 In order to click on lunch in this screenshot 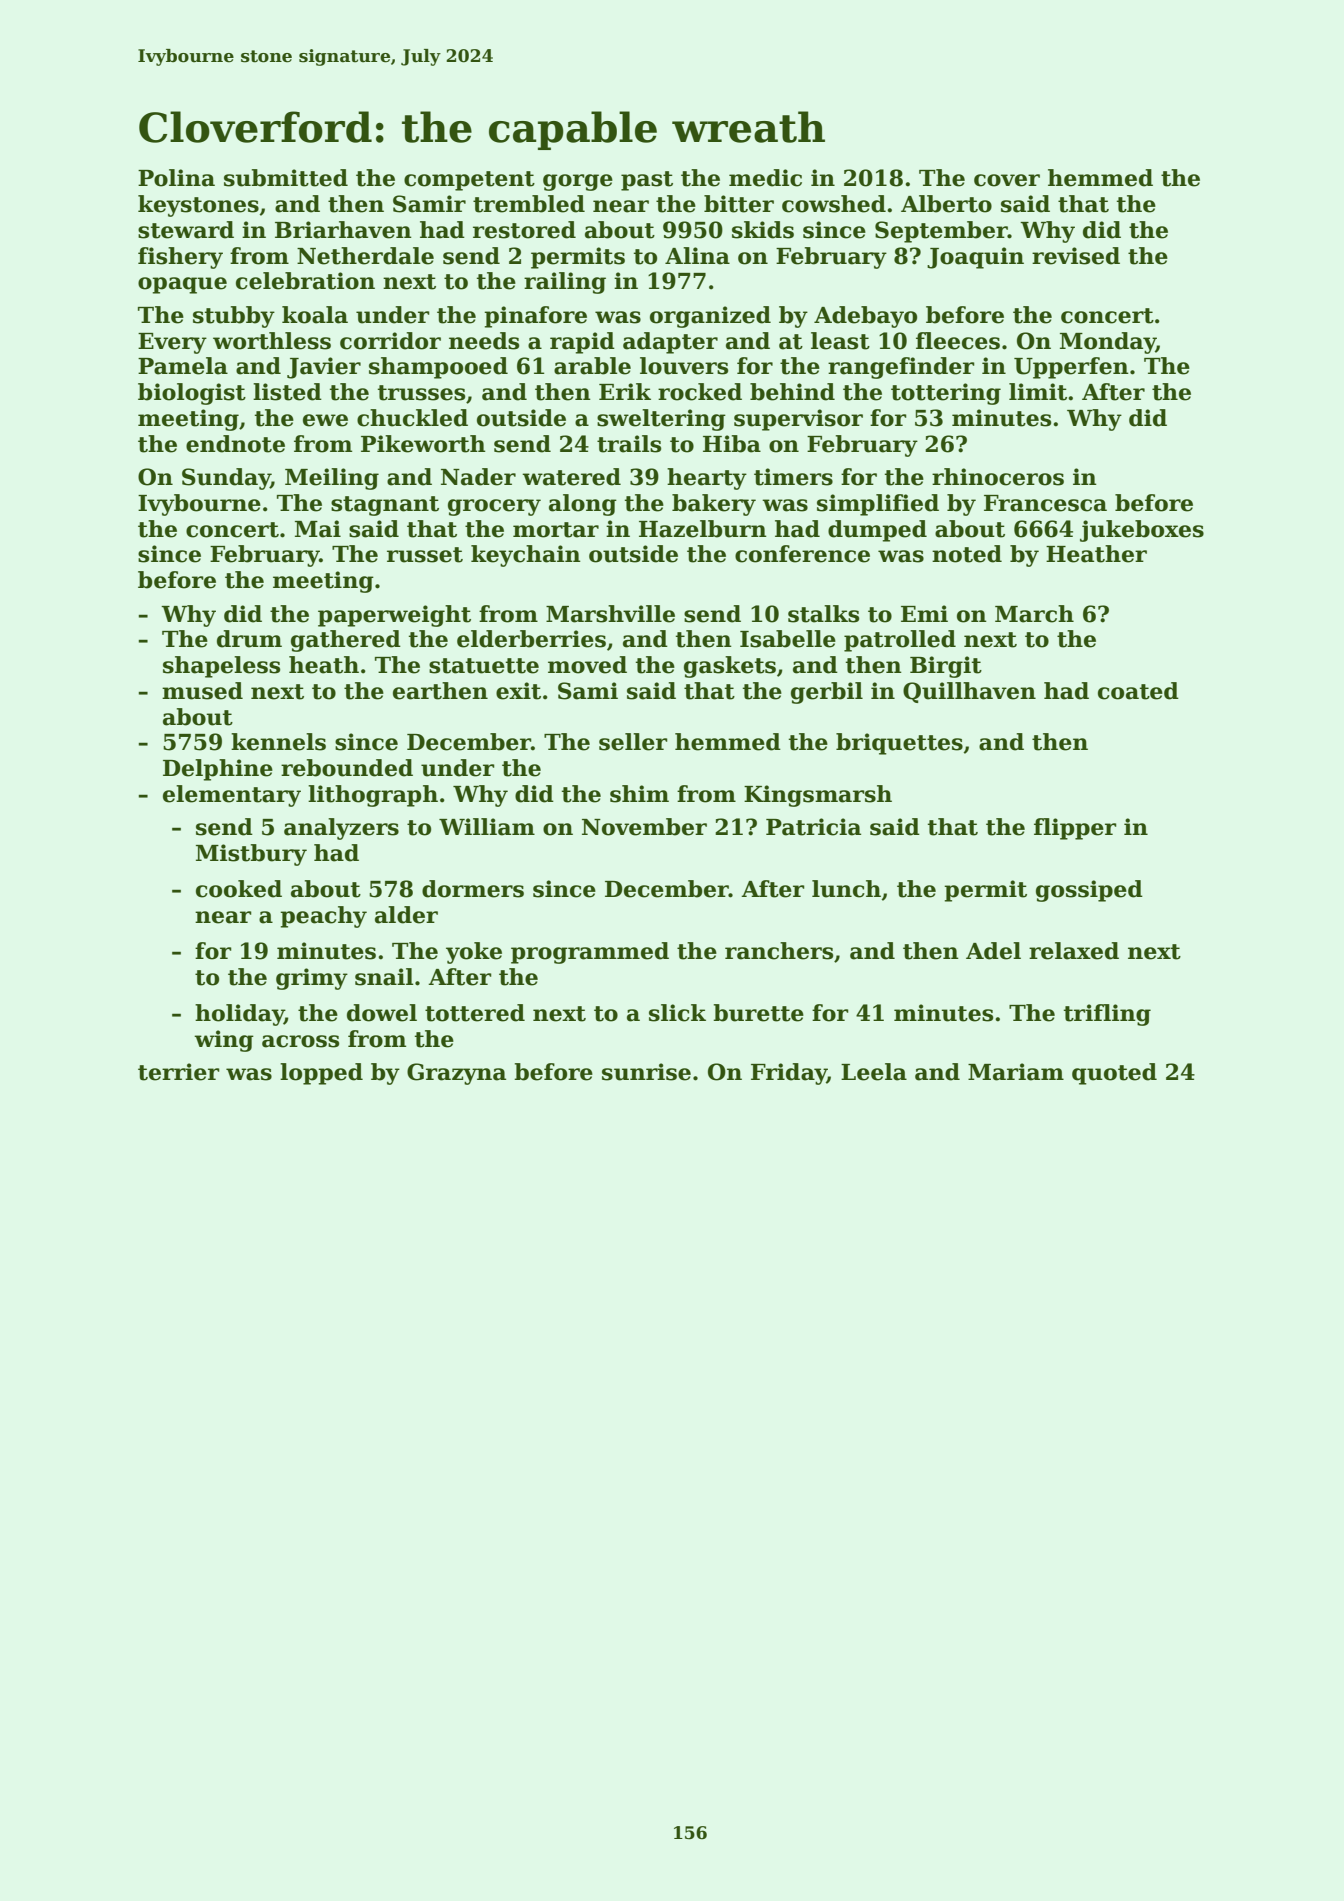, I will do `click(846, 889)`.
